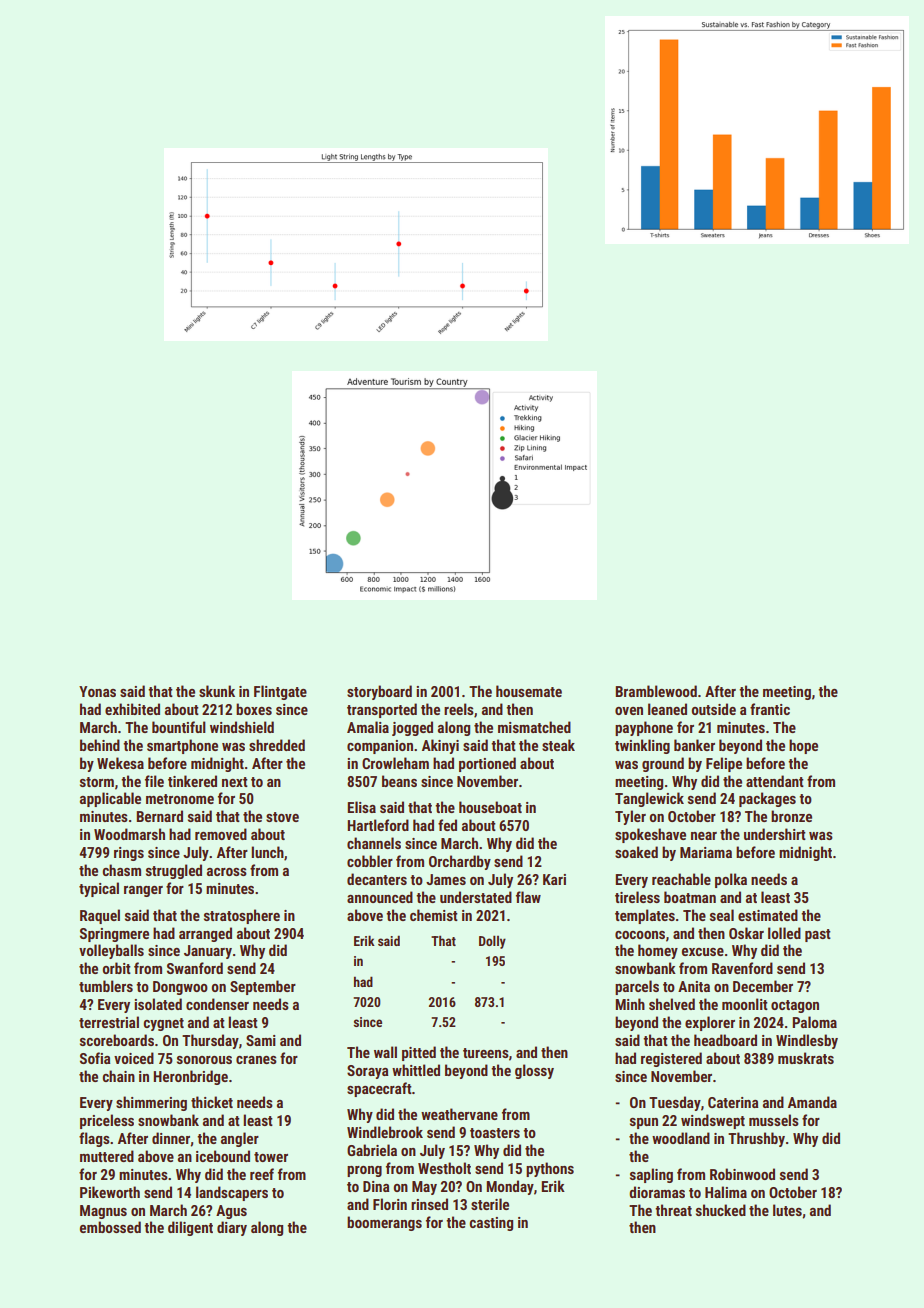  Describe the element at coordinates (703, 952) in the screenshot. I see `excuse` at that location.
